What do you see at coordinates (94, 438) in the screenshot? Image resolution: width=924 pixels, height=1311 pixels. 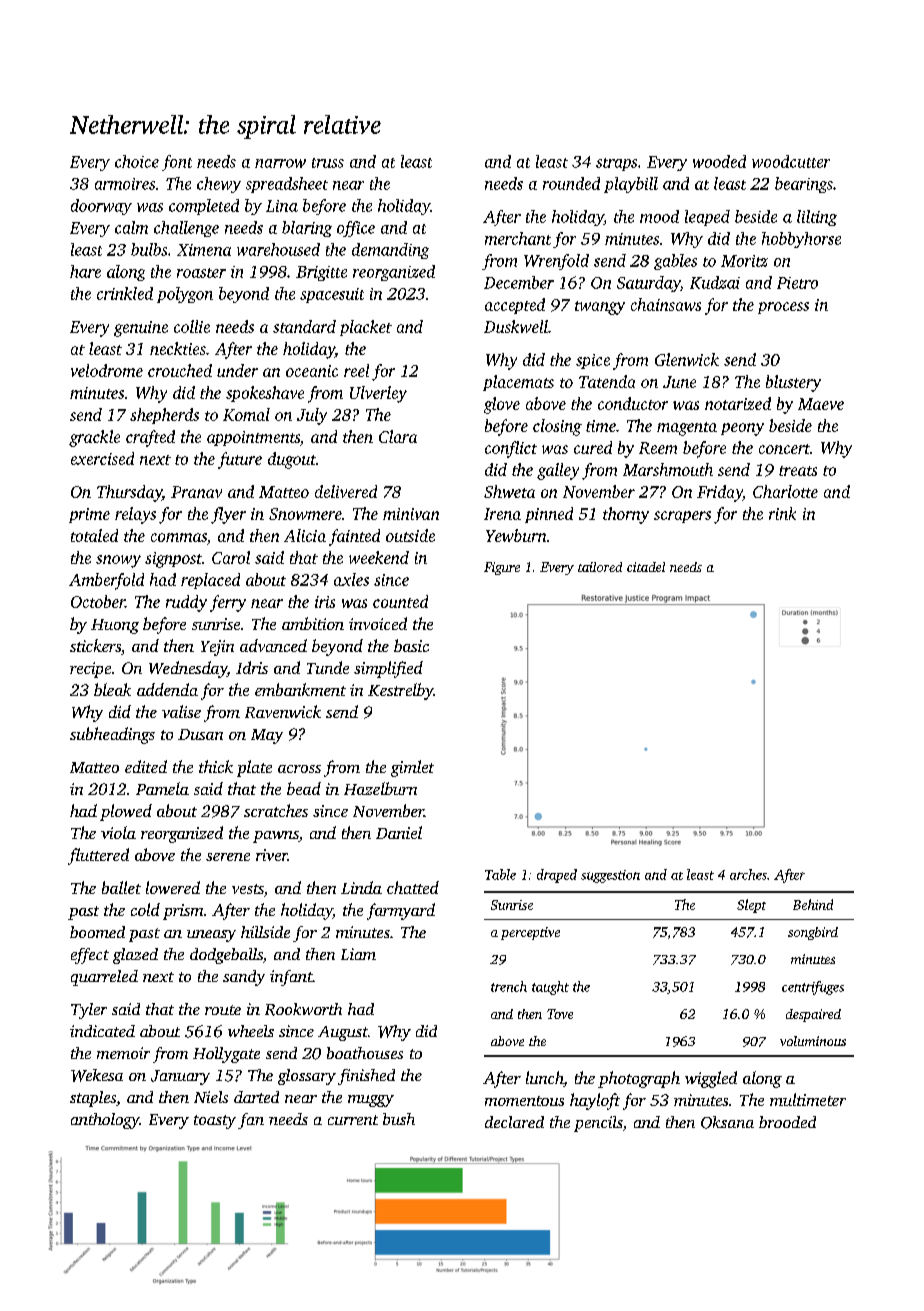 I see `grackle` at bounding box center [94, 438].
